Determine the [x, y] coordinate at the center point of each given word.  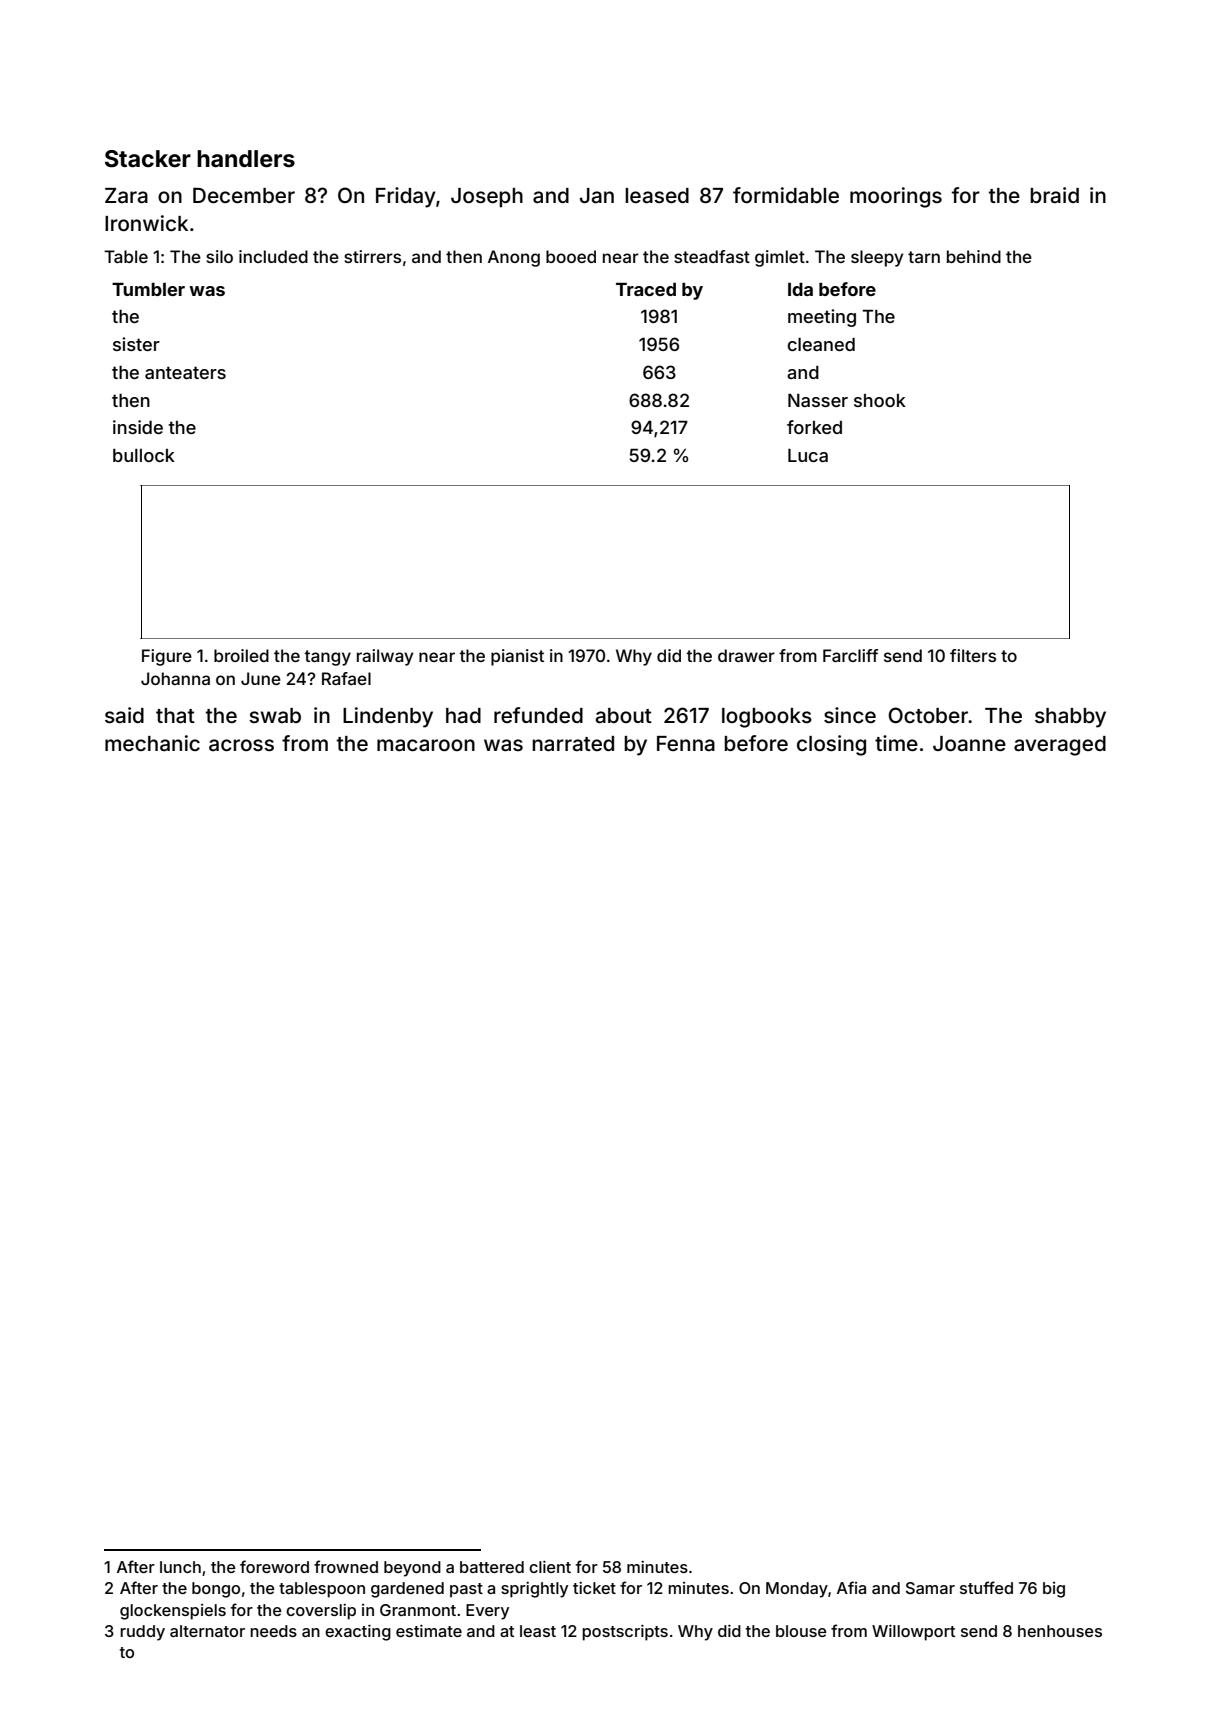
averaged [1060, 746]
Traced [646, 289]
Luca [808, 455]
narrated [573, 744]
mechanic [152, 743]
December [244, 195]
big [1054, 1590]
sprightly [534, 1590]
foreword [274, 1566]
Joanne [969, 743]
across [241, 745]
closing [831, 745]
